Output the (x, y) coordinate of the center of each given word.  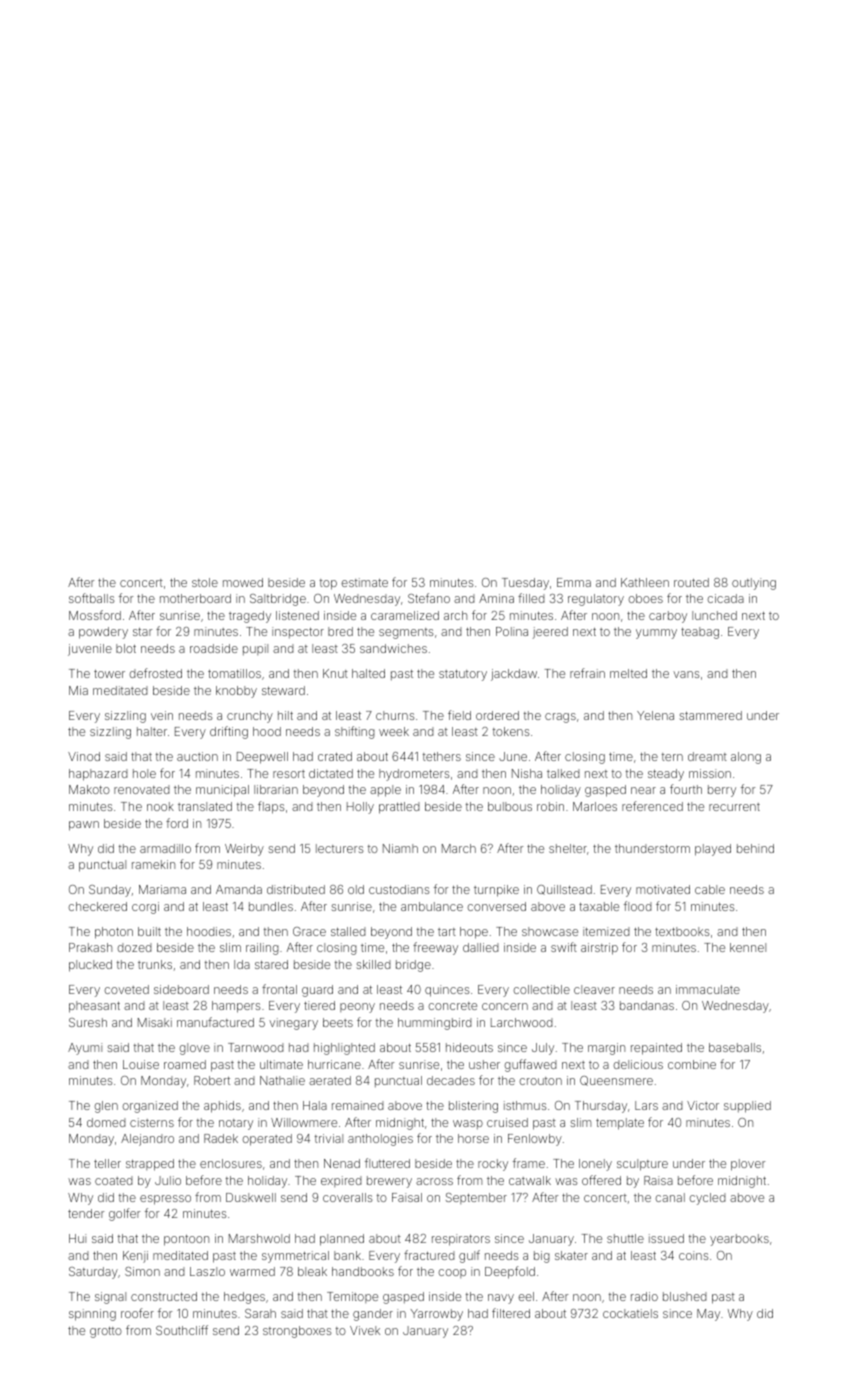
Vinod (84, 756)
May (708, 1315)
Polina (512, 631)
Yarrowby (437, 1315)
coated (114, 1180)
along (746, 758)
